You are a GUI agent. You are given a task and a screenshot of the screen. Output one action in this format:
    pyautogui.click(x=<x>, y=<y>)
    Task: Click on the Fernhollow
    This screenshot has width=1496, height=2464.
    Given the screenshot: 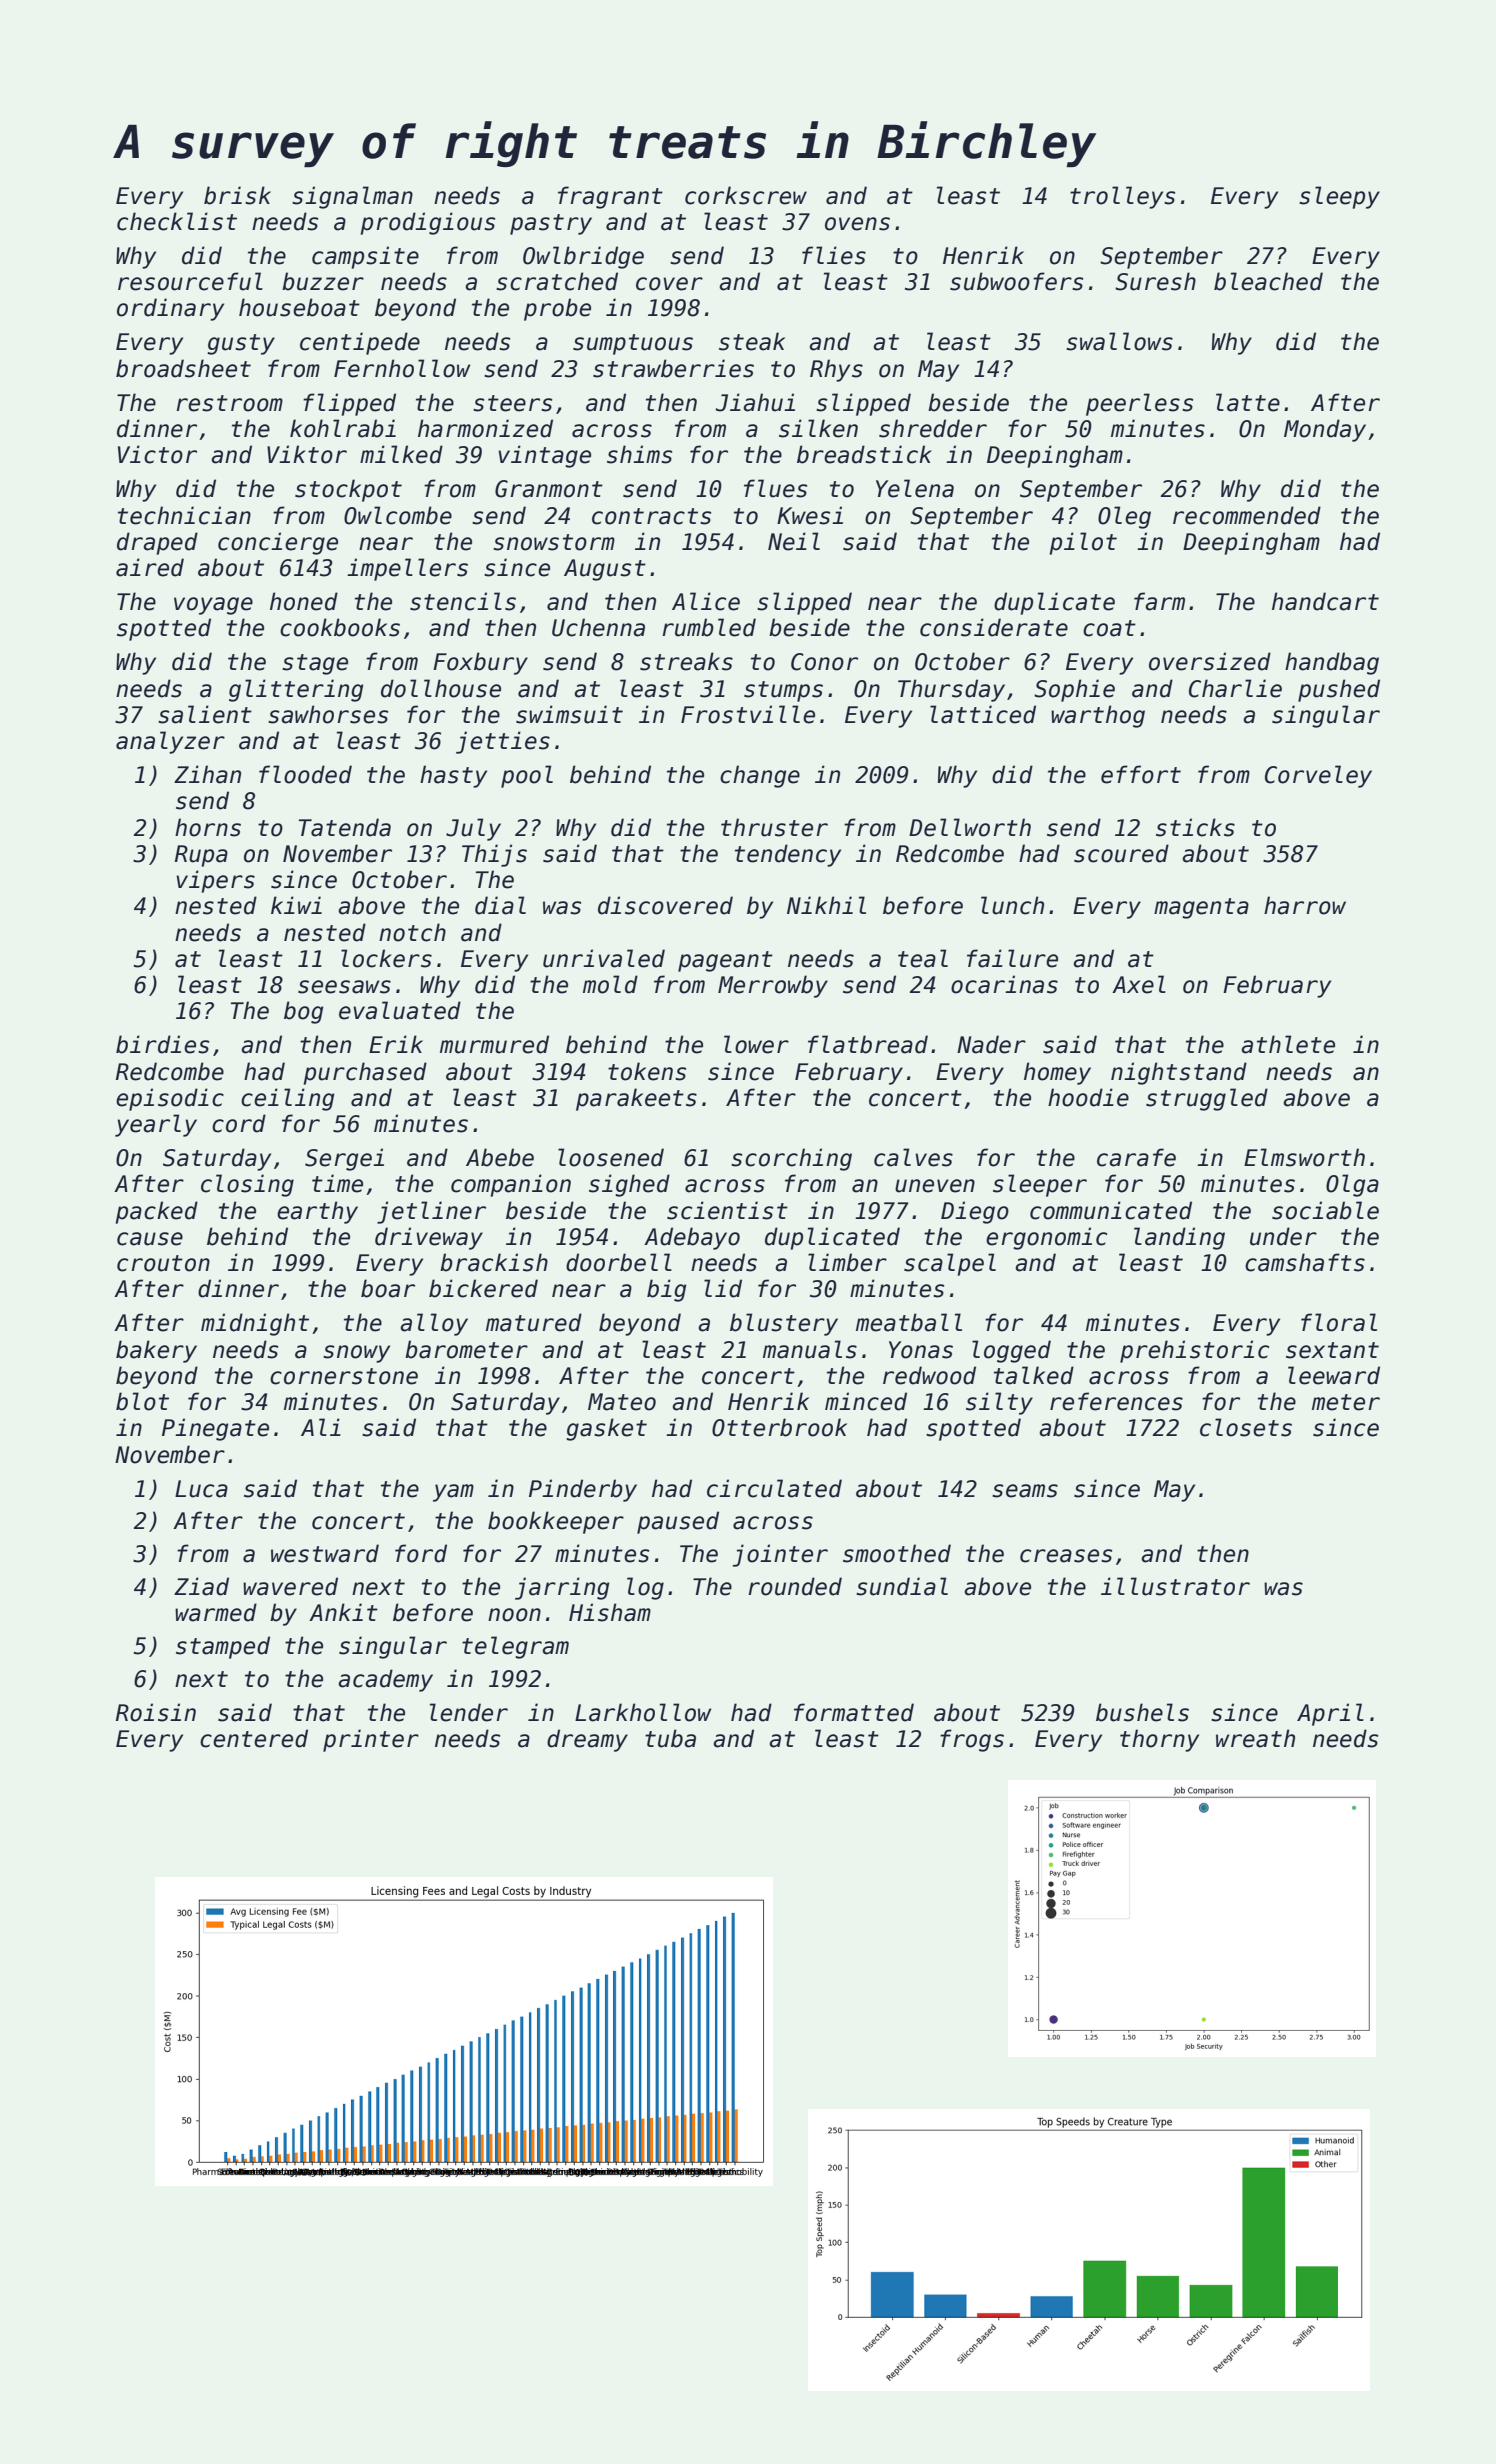 What is the action you would take?
    pyautogui.click(x=402, y=368)
